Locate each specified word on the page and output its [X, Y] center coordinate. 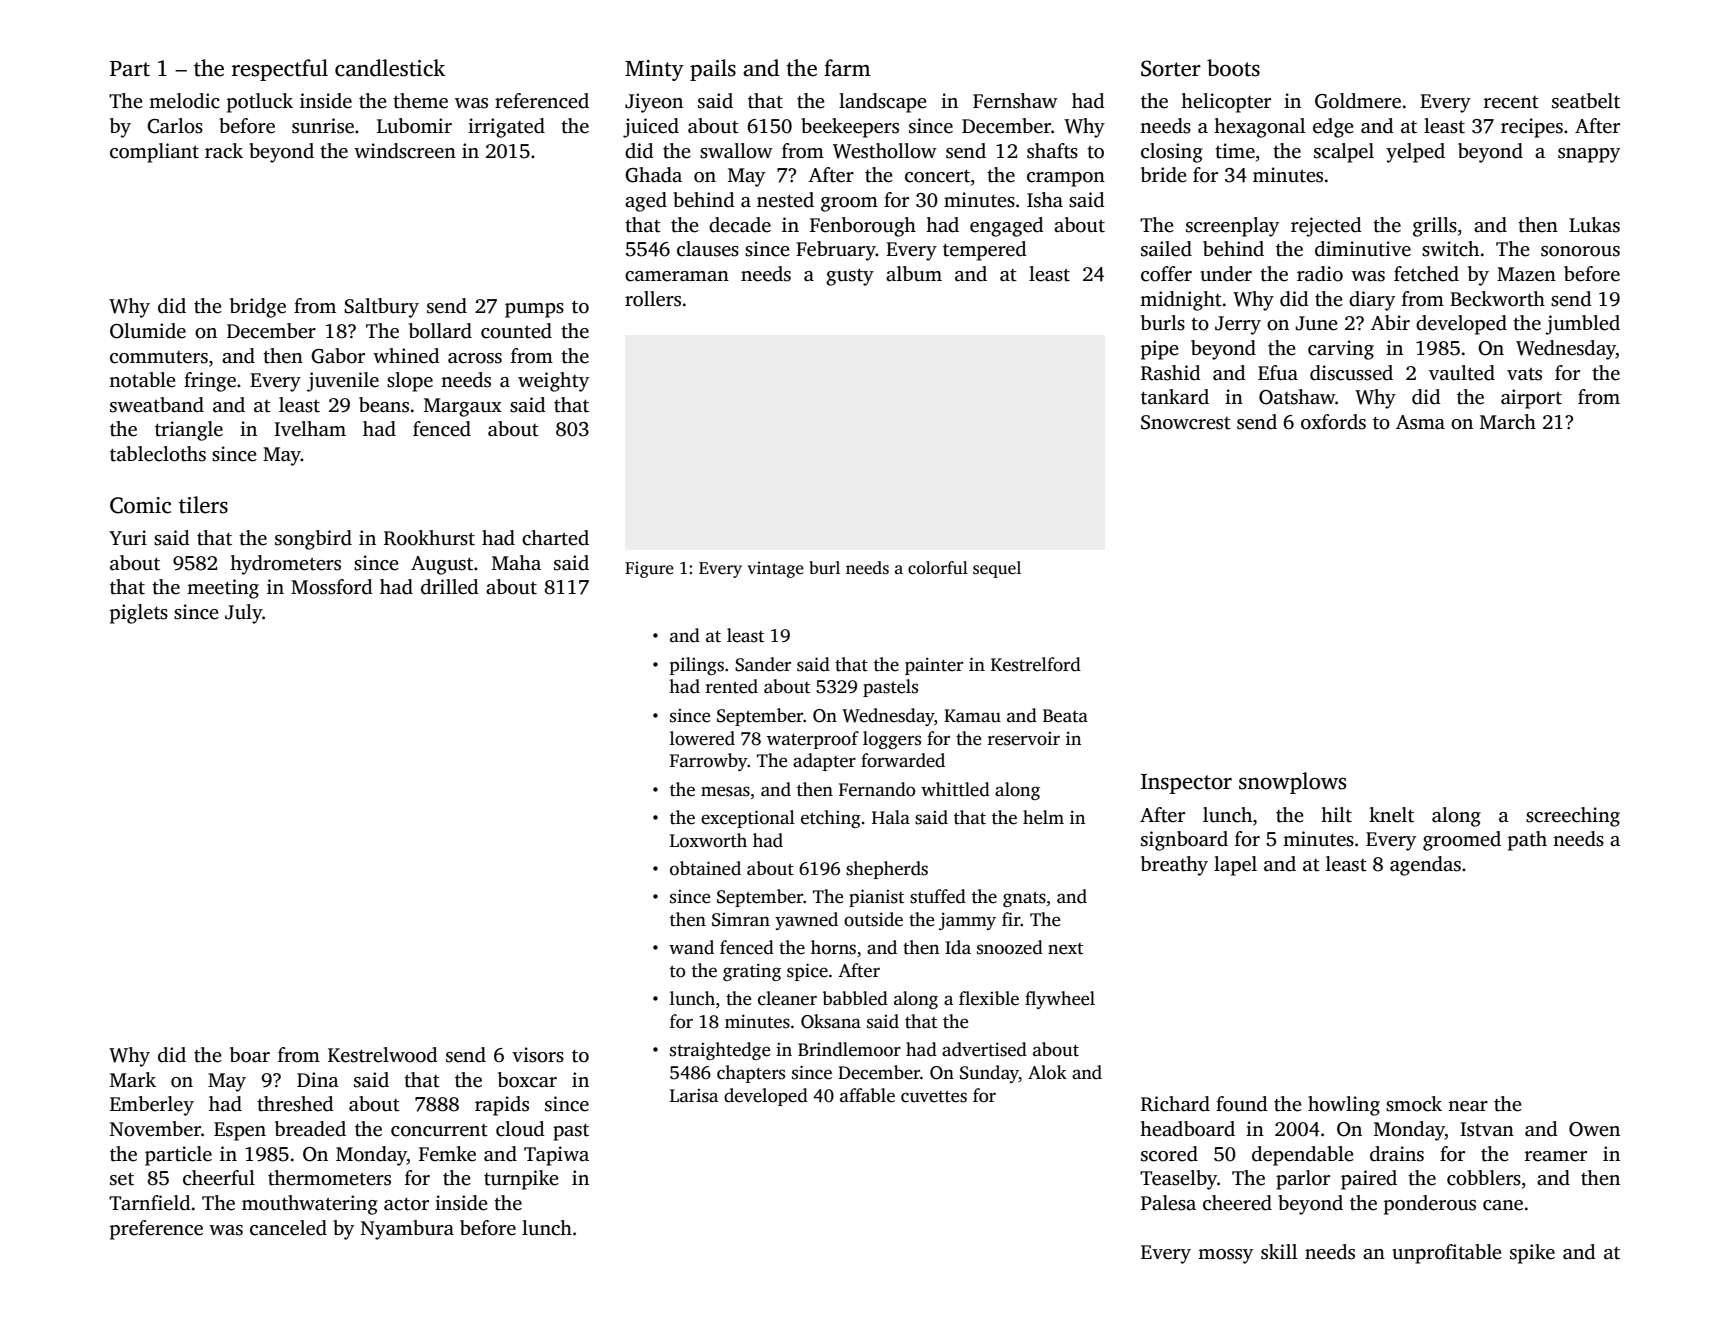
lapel [1235, 866]
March [1508, 422]
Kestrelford [1036, 664]
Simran [741, 920]
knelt [1391, 815]
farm [847, 68]
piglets [139, 614]
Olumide [148, 331]
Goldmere [1358, 101]
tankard [1175, 397]
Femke [447, 1154]
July [244, 614]
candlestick [390, 68]
